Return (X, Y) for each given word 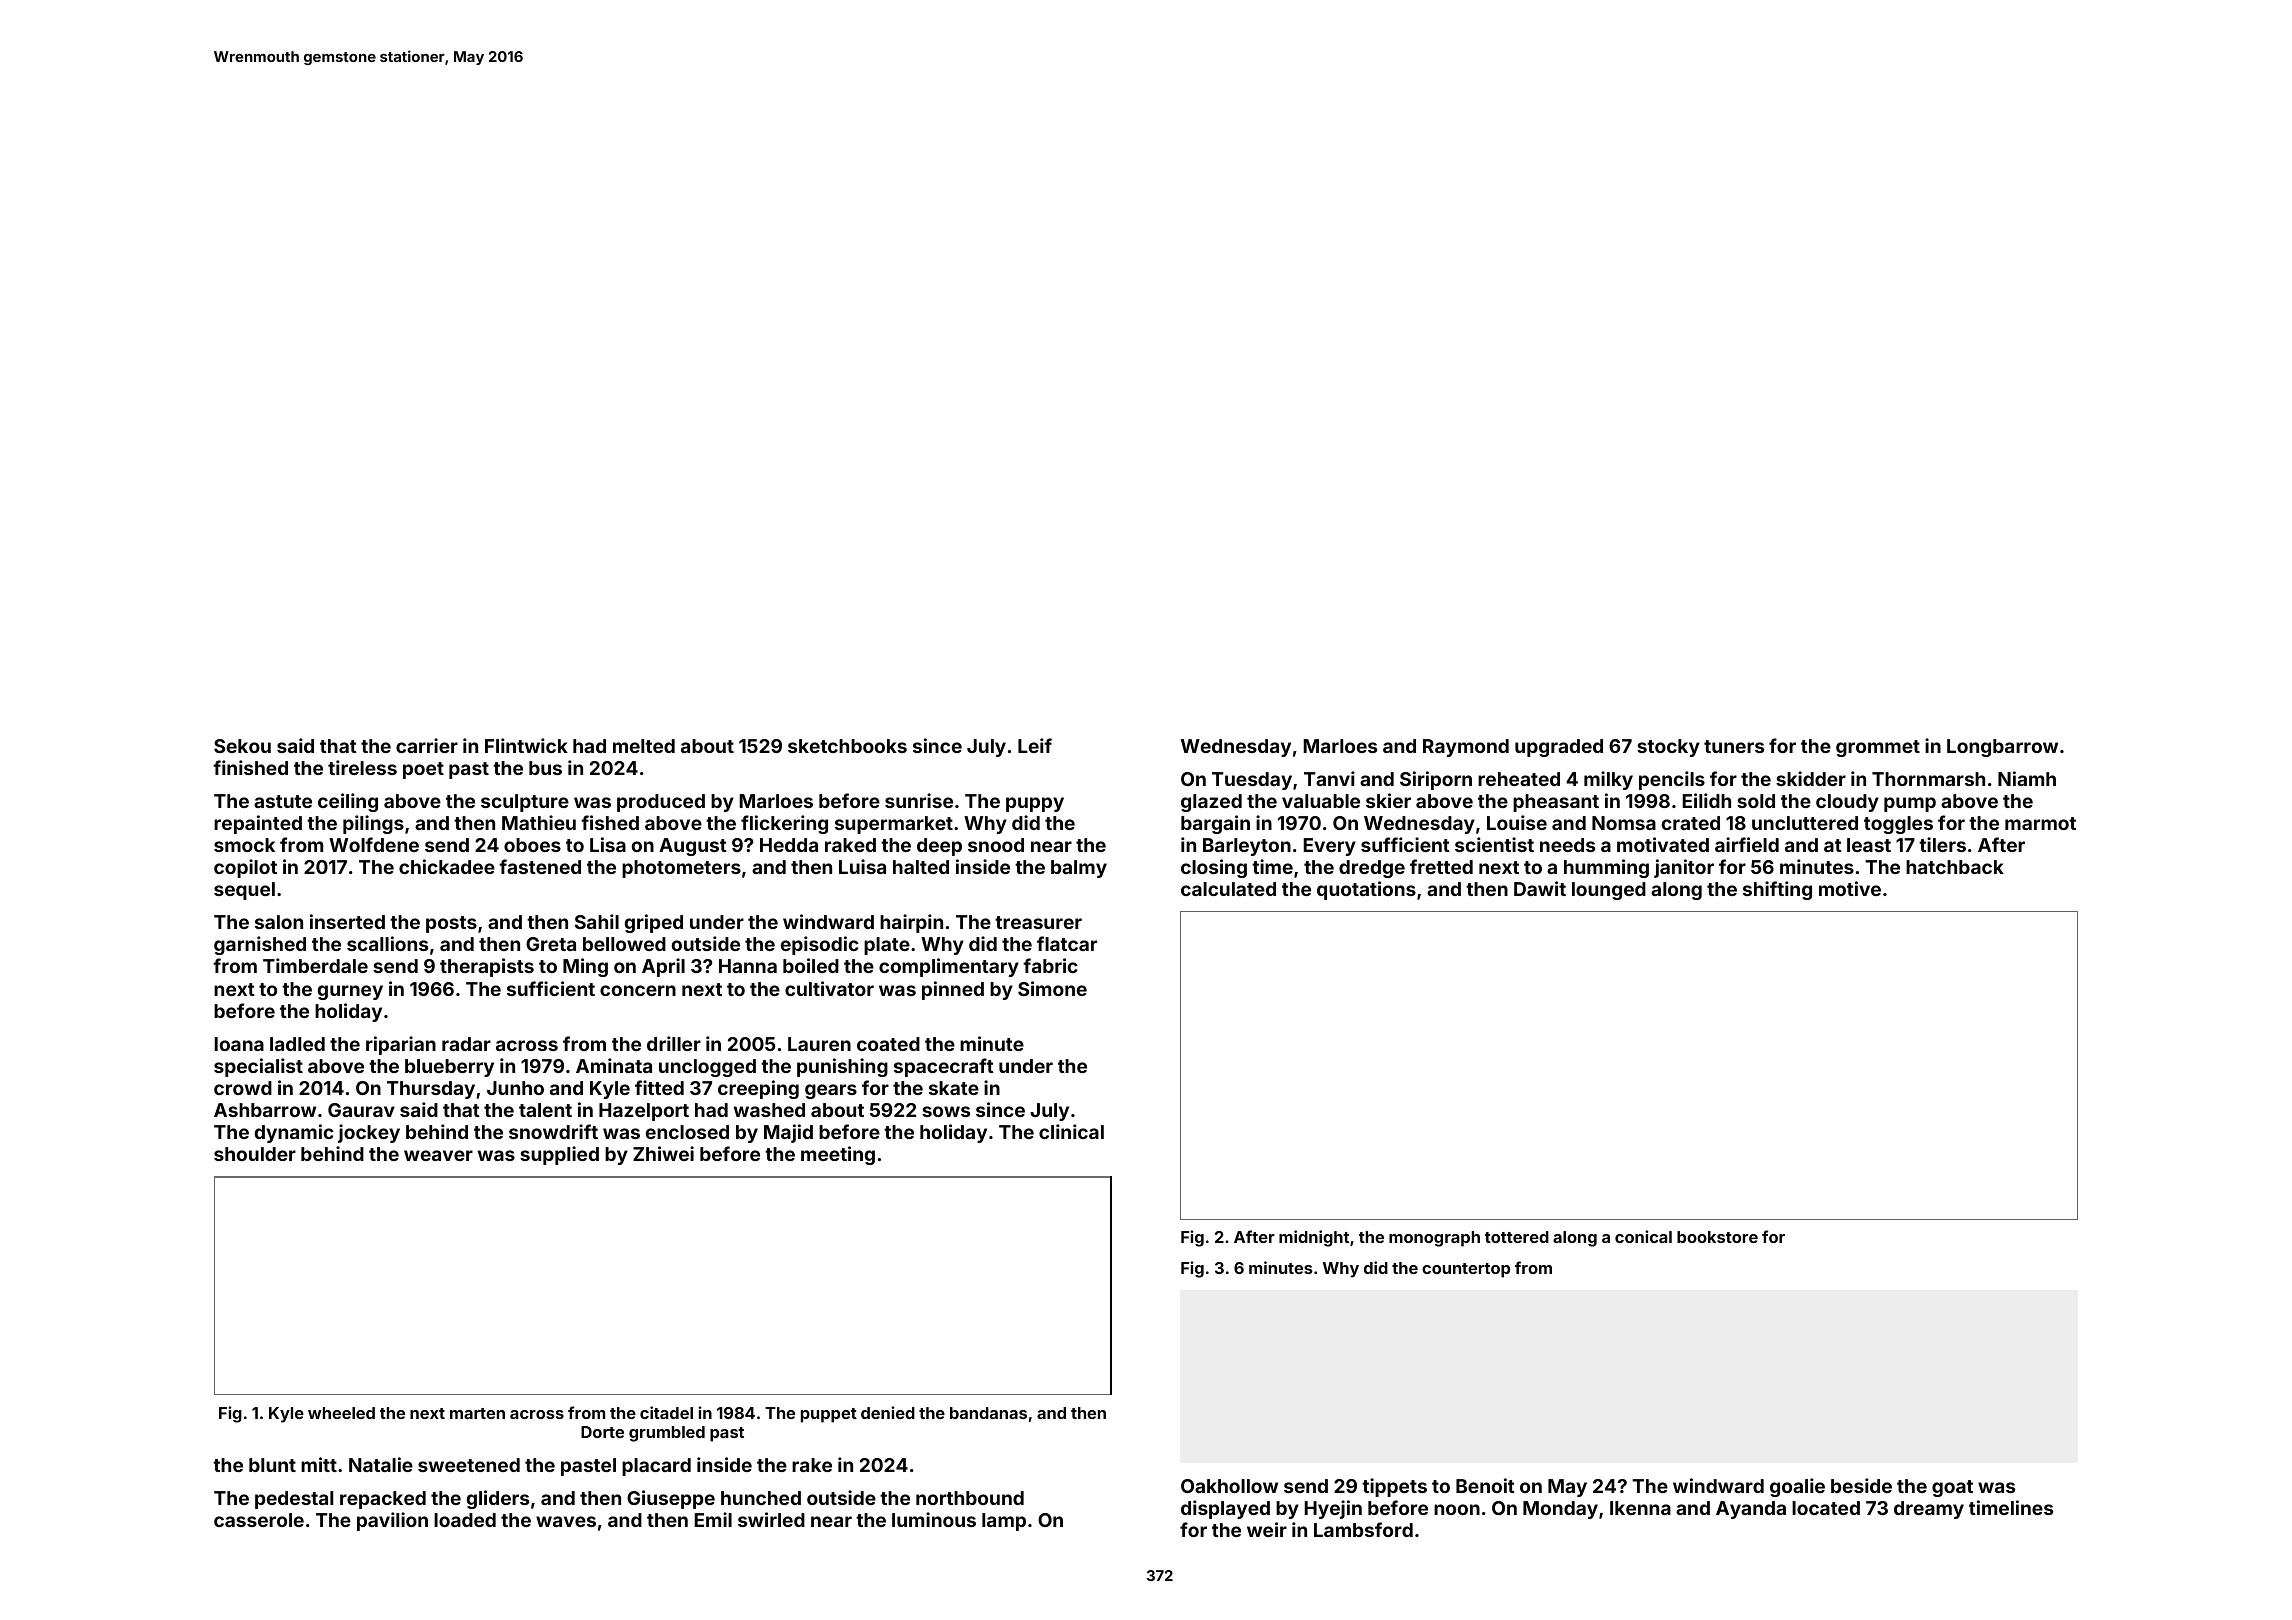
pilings (373, 824)
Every (1329, 847)
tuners (1734, 746)
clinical (1071, 1131)
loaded (465, 1520)
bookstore (1717, 1237)
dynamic (294, 1133)
